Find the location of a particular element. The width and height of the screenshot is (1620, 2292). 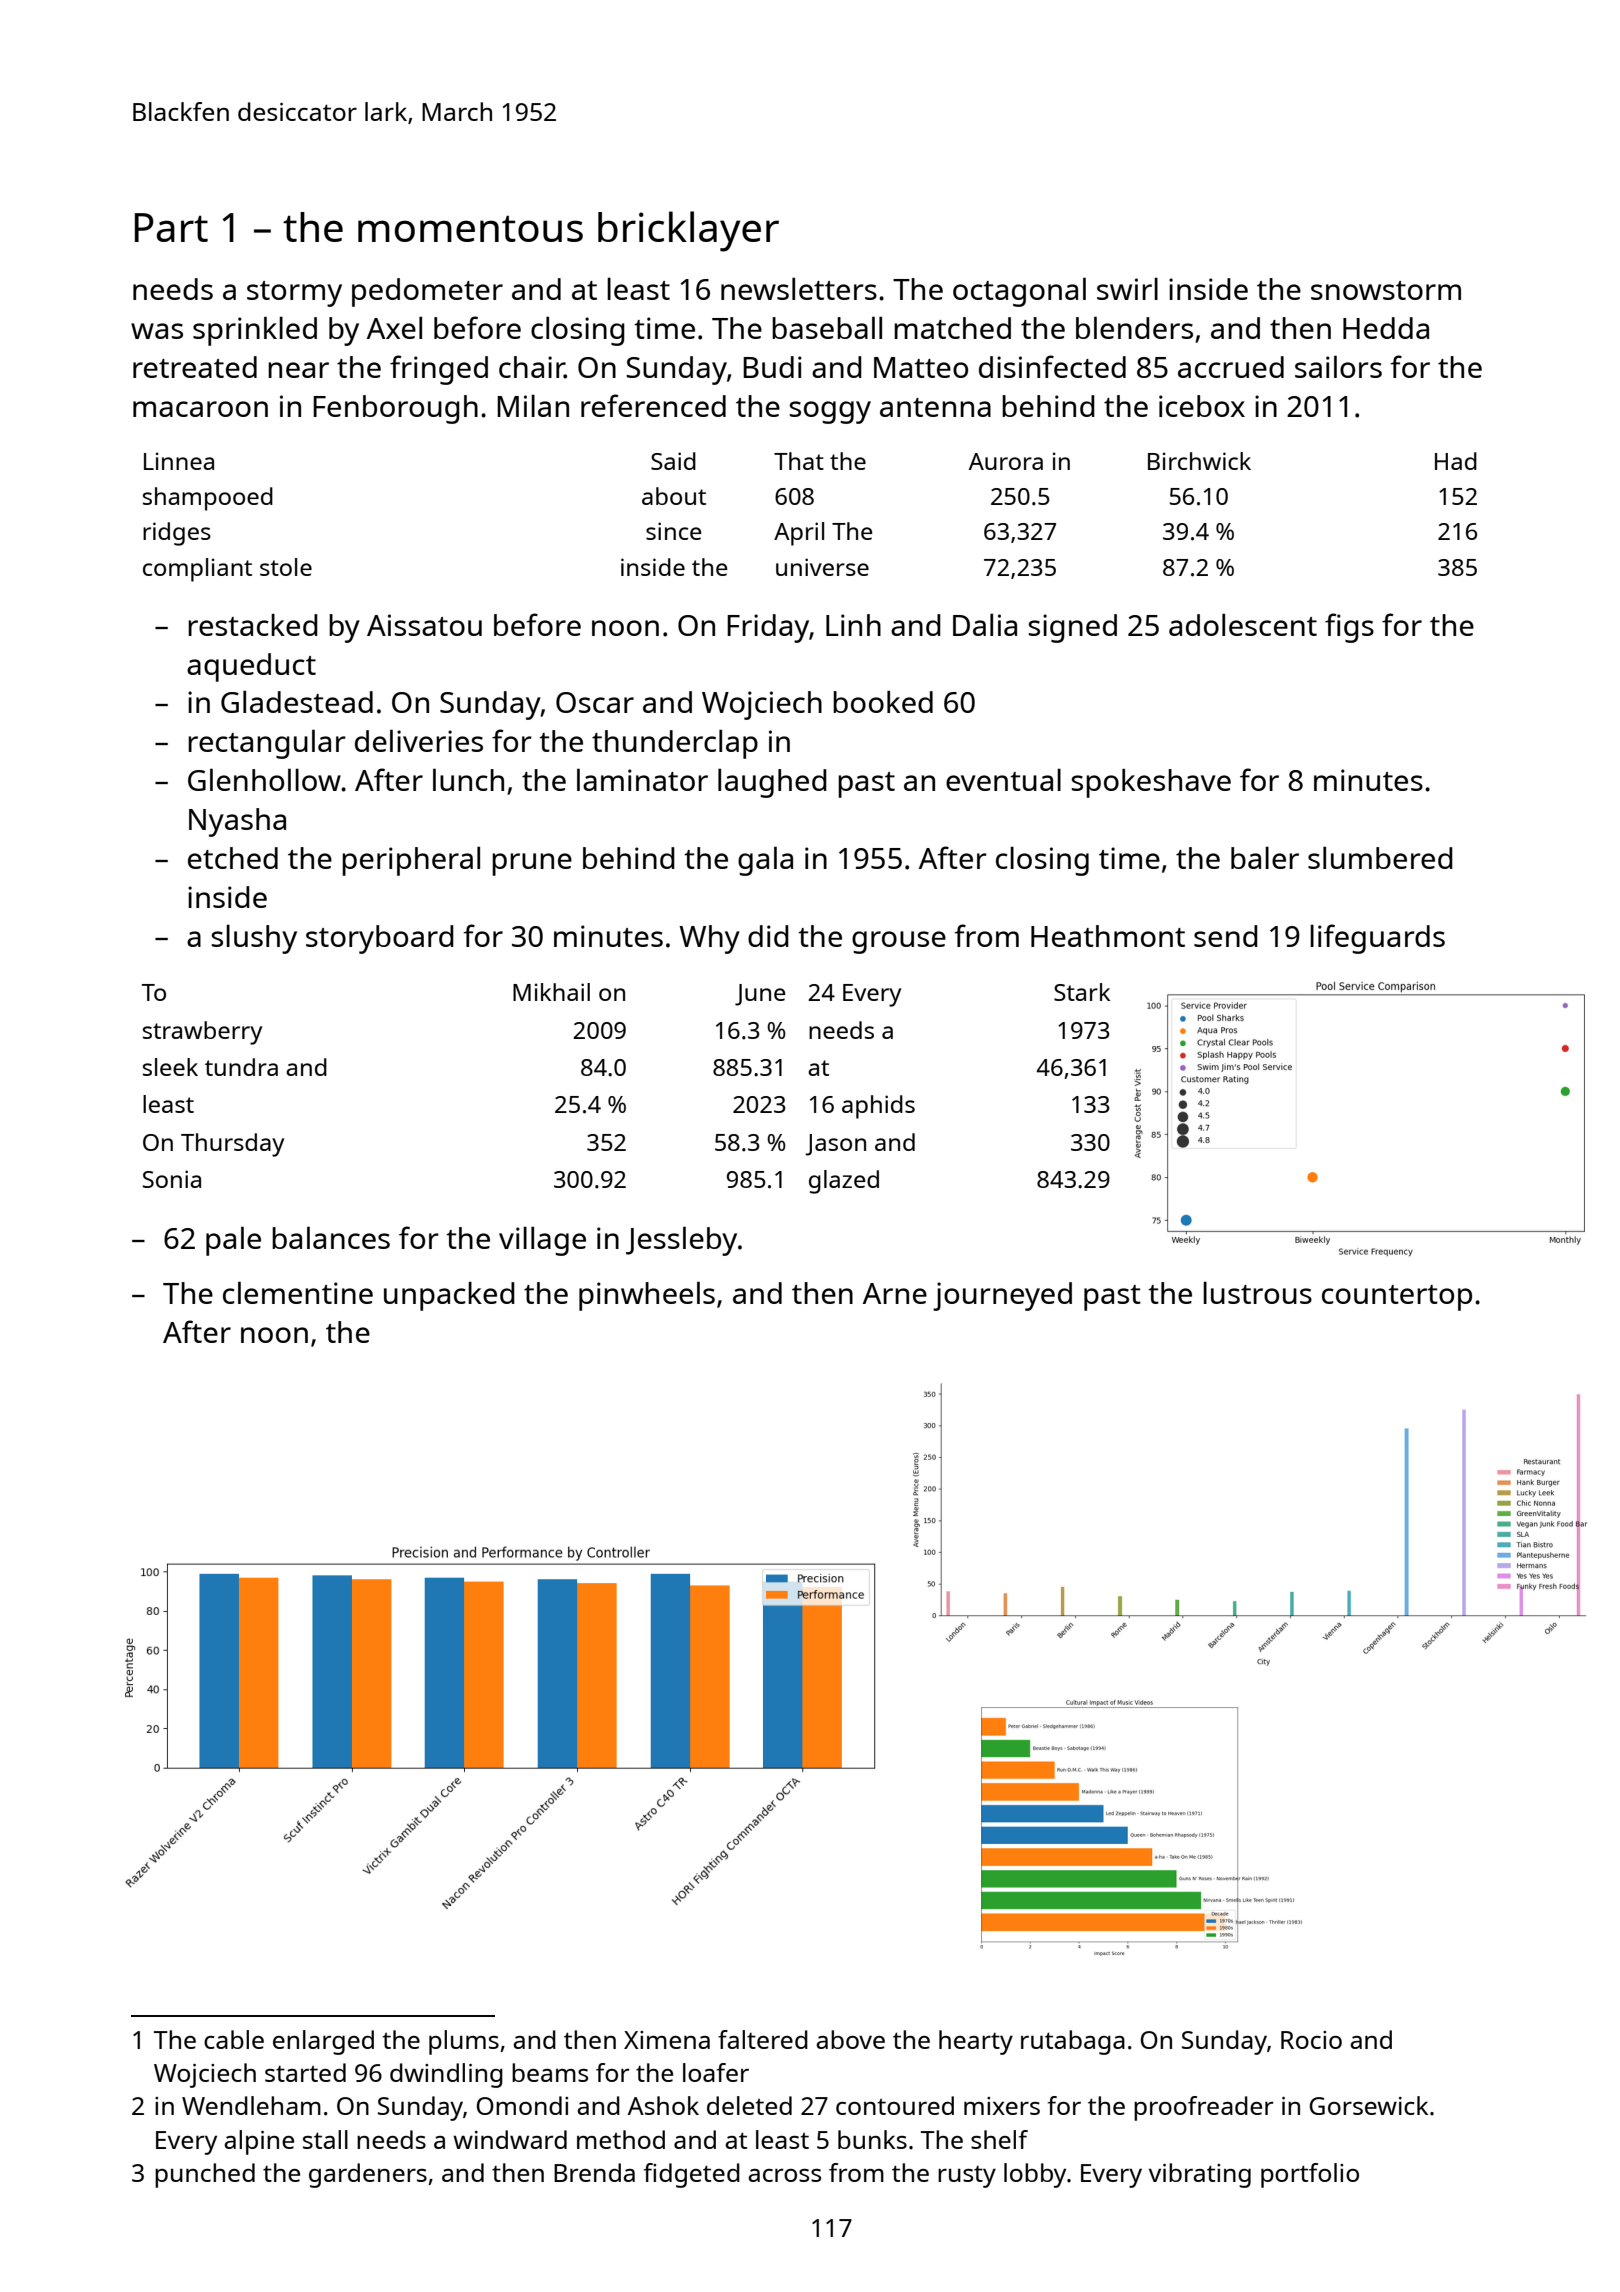

swirl is located at coordinates (1127, 288).
